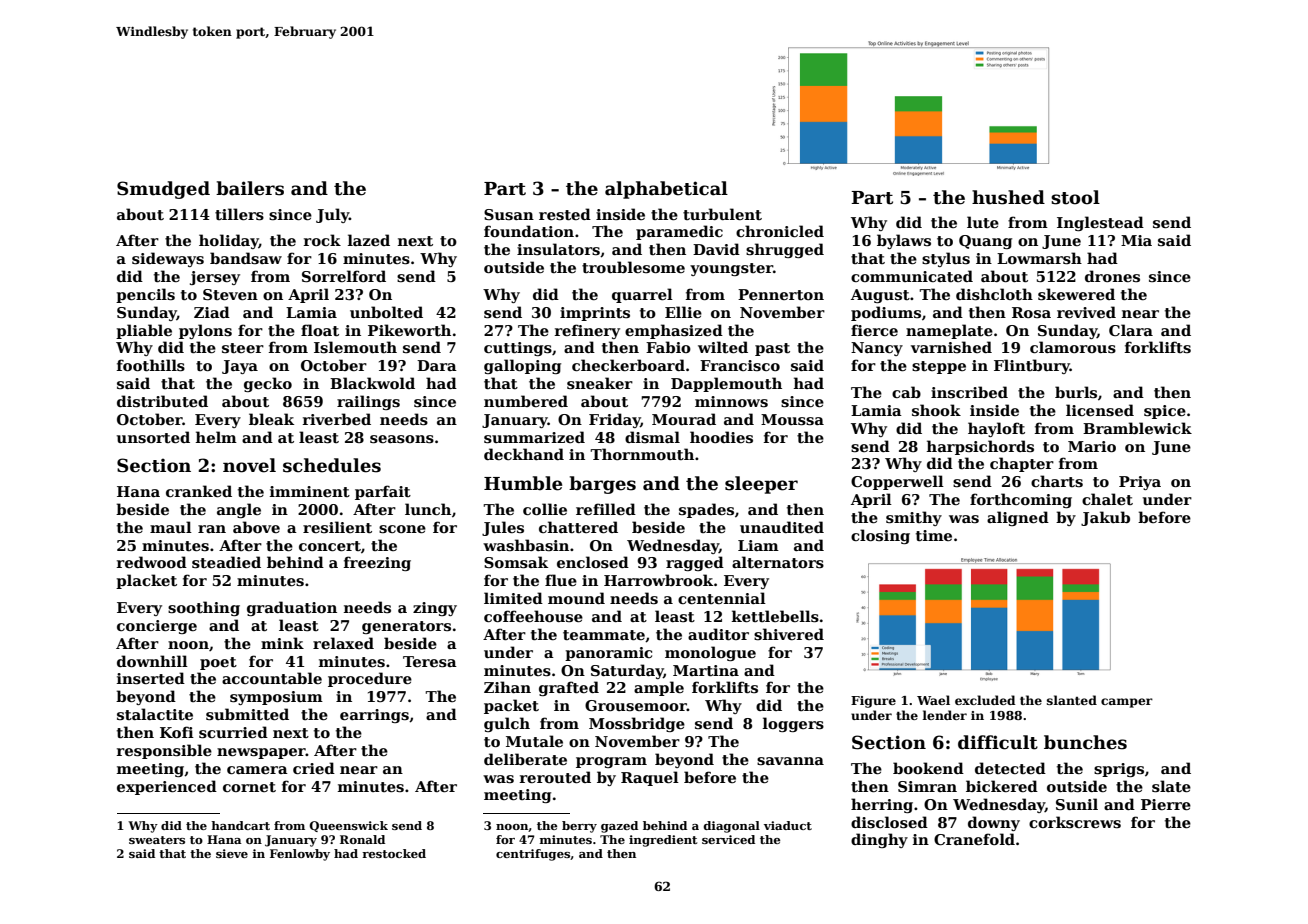 Image resolution: width=1308 pixels, height=924 pixels. Describe the element at coordinates (1032, 366) in the image. I see `Flintbury` at that location.
